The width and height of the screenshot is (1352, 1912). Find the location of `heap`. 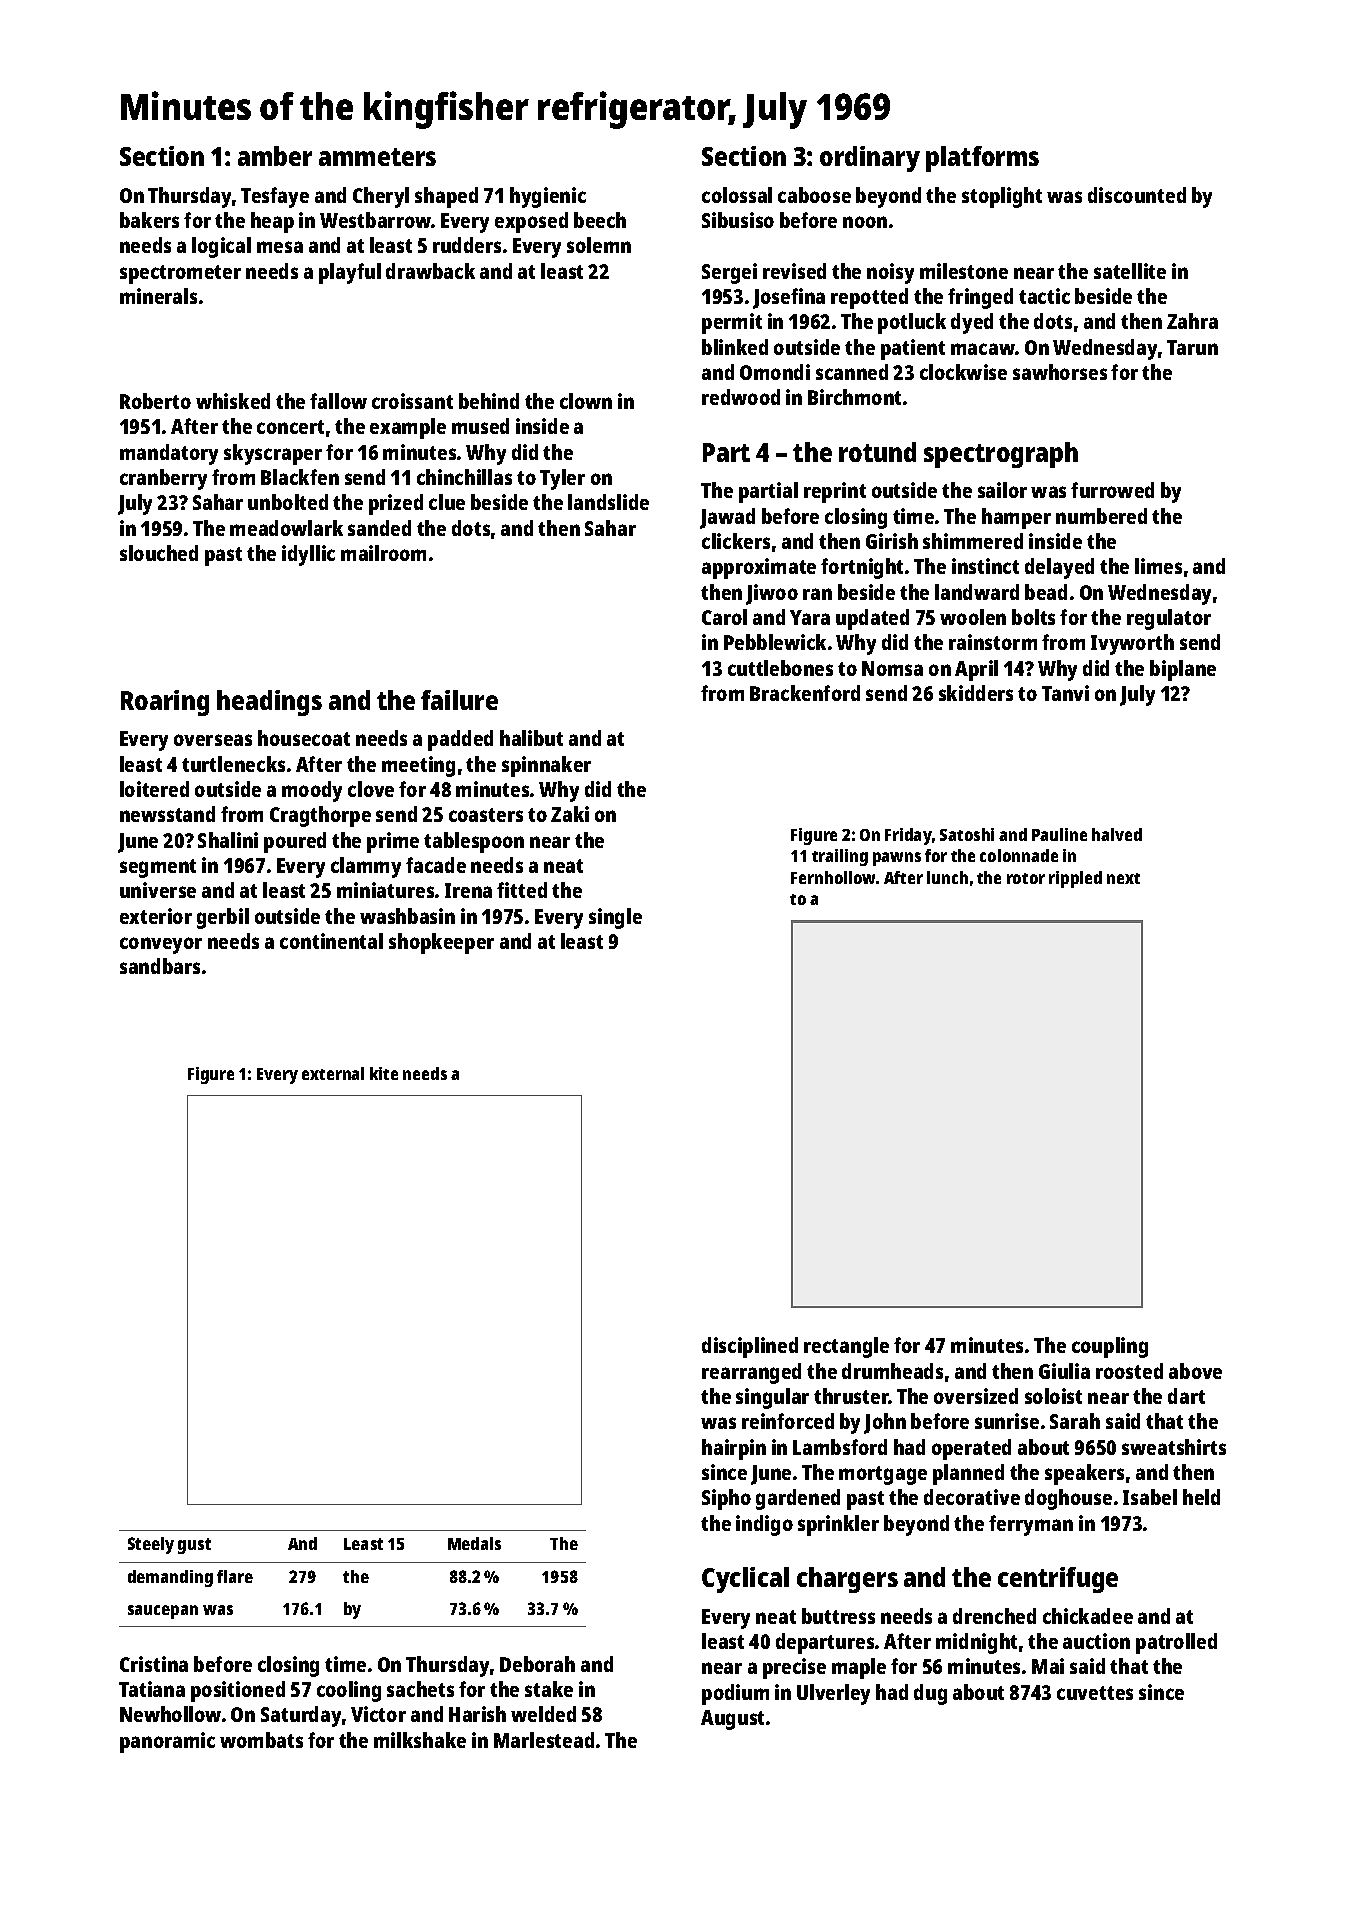

heap is located at coordinates (272, 222).
